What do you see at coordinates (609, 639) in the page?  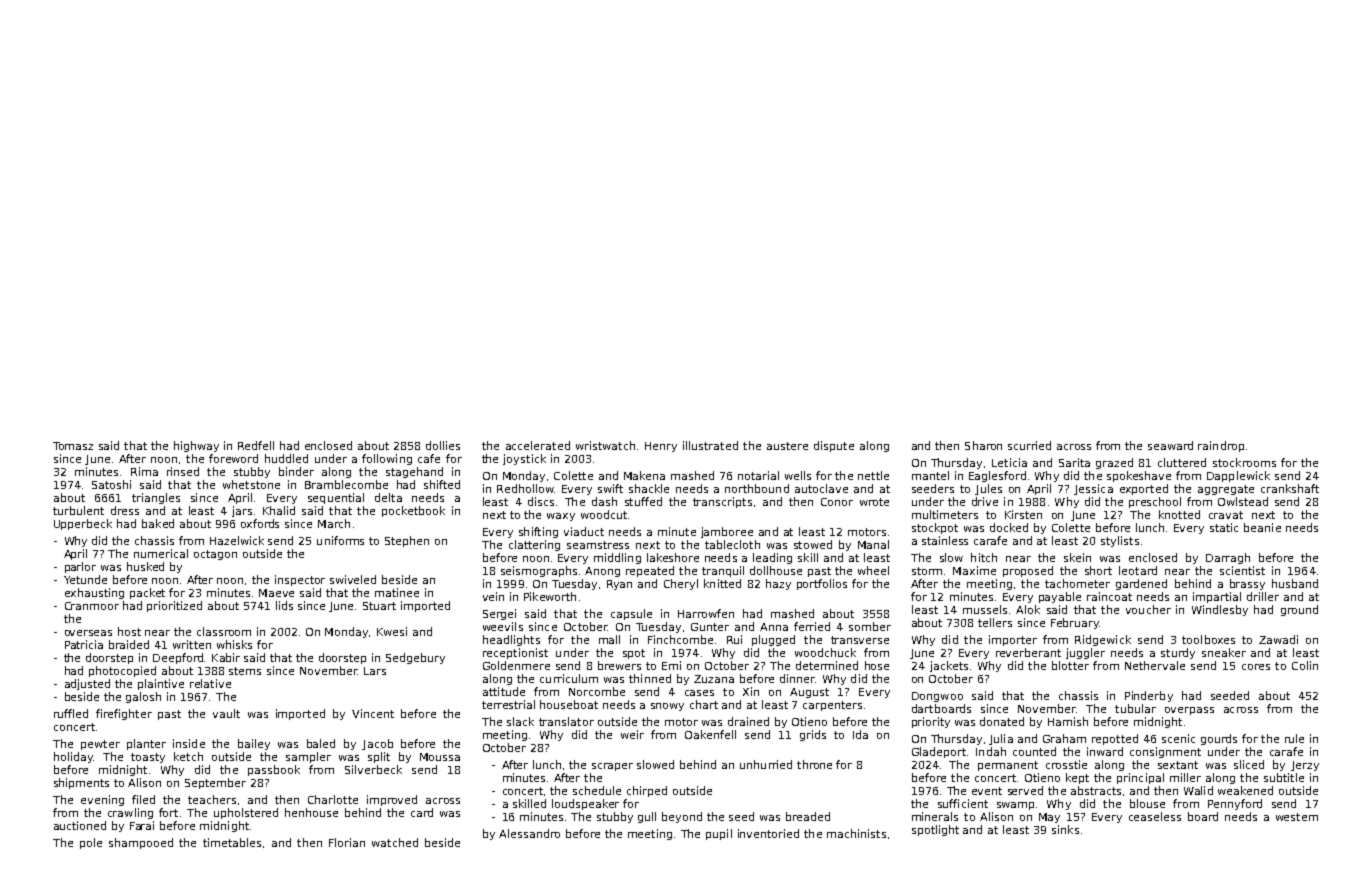 I see `mall` at bounding box center [609, 639].
